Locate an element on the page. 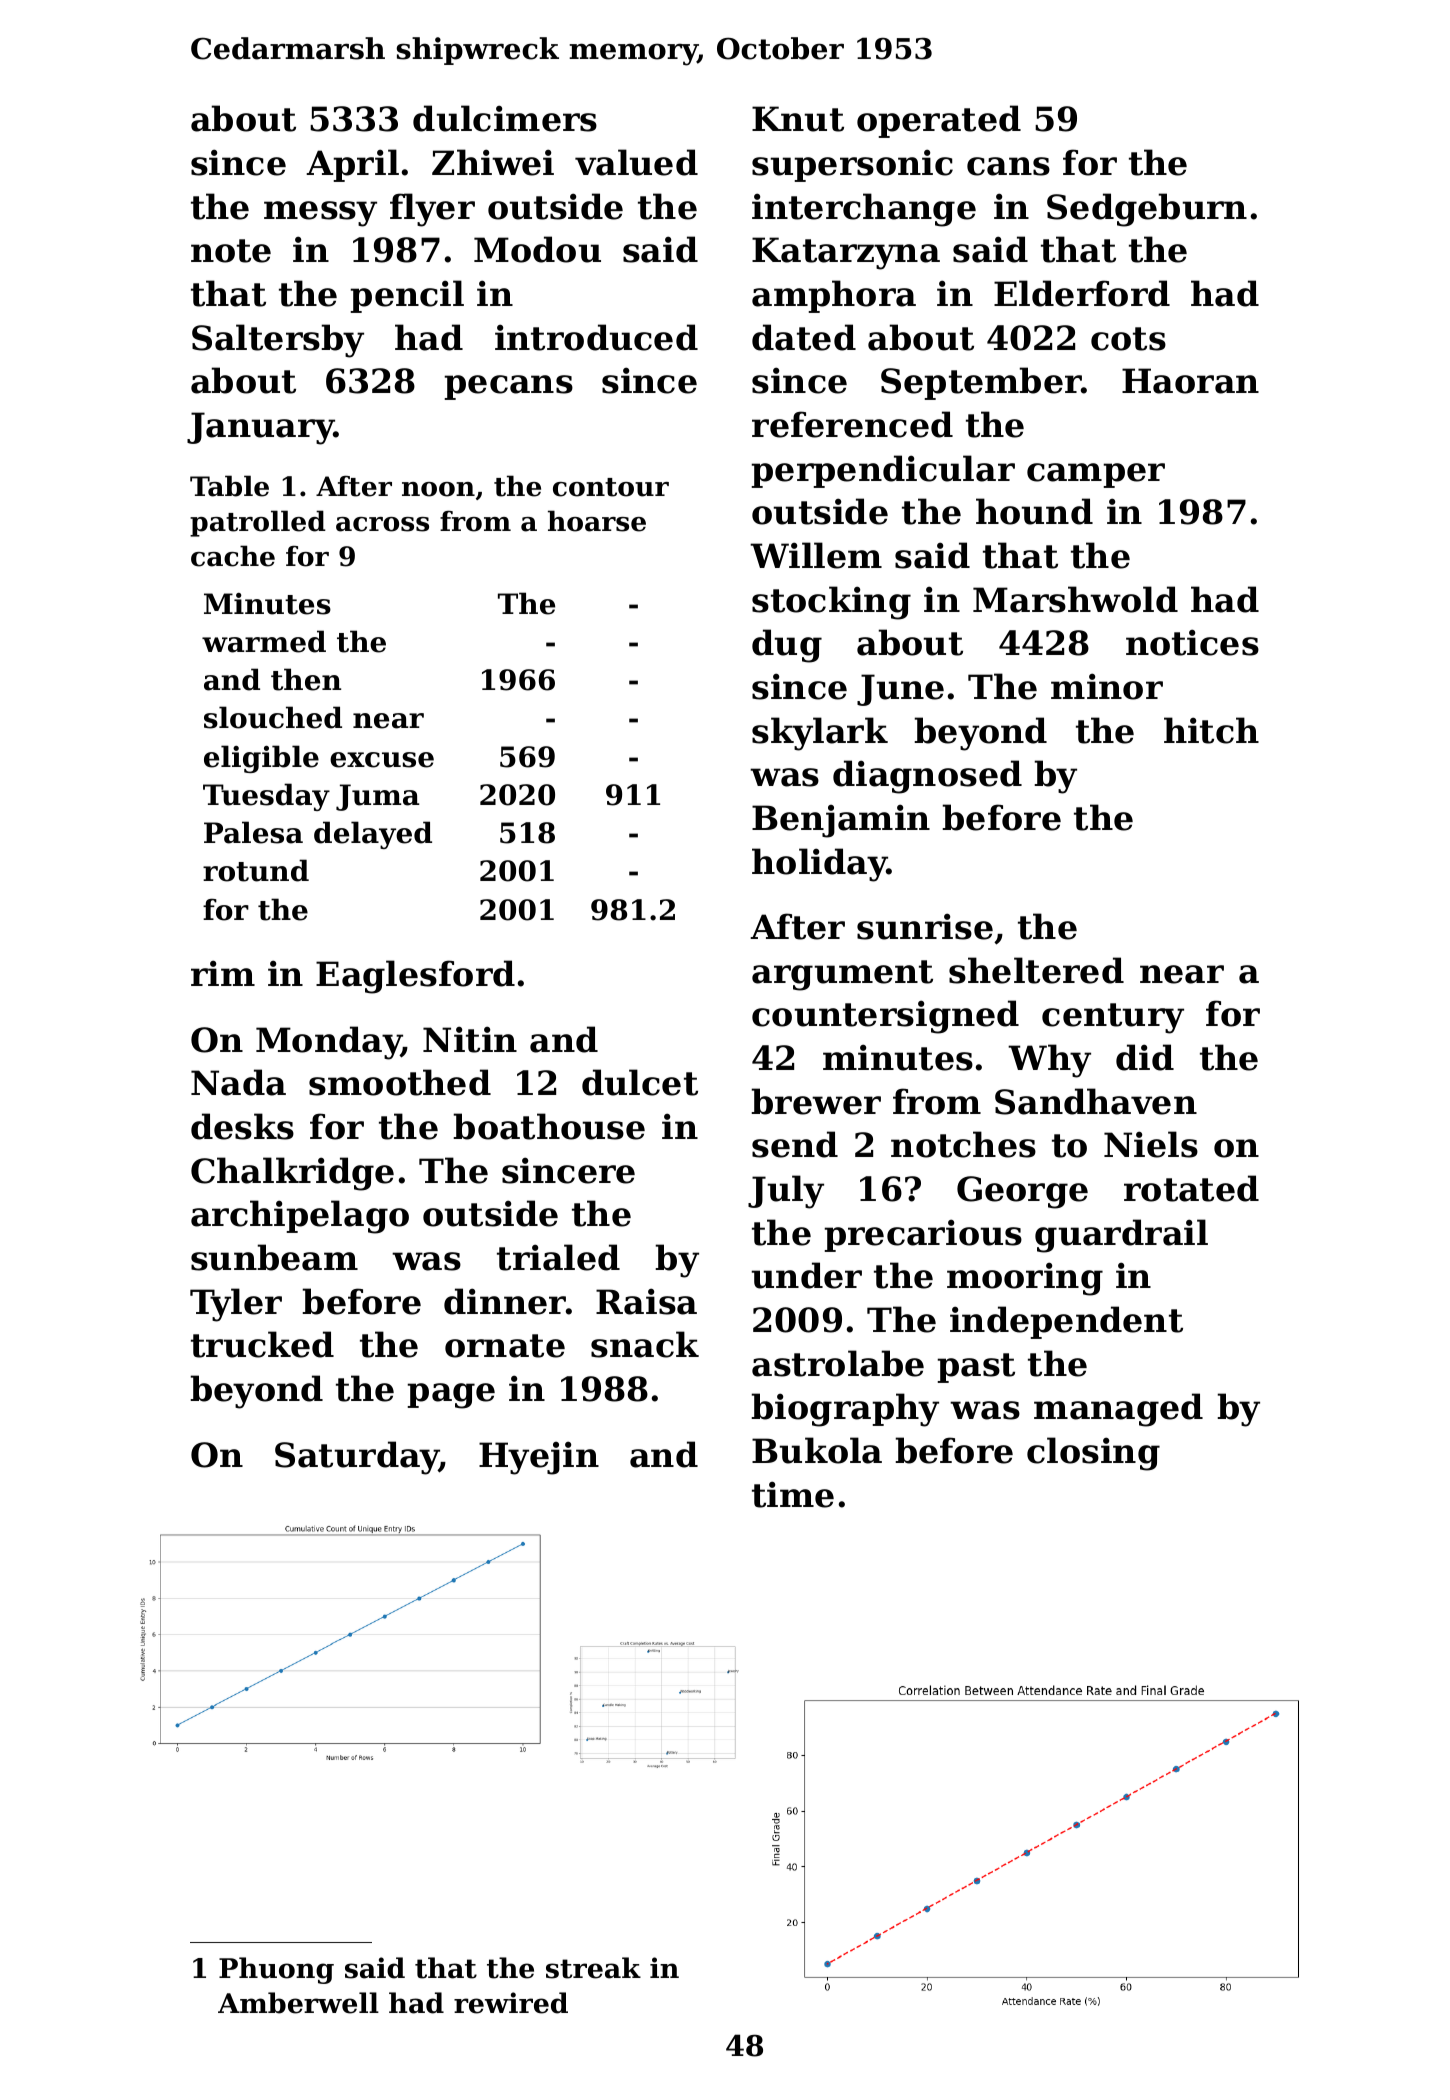 This document has height=2100, width=1450. eligible is located at coordinates (261, 759).
